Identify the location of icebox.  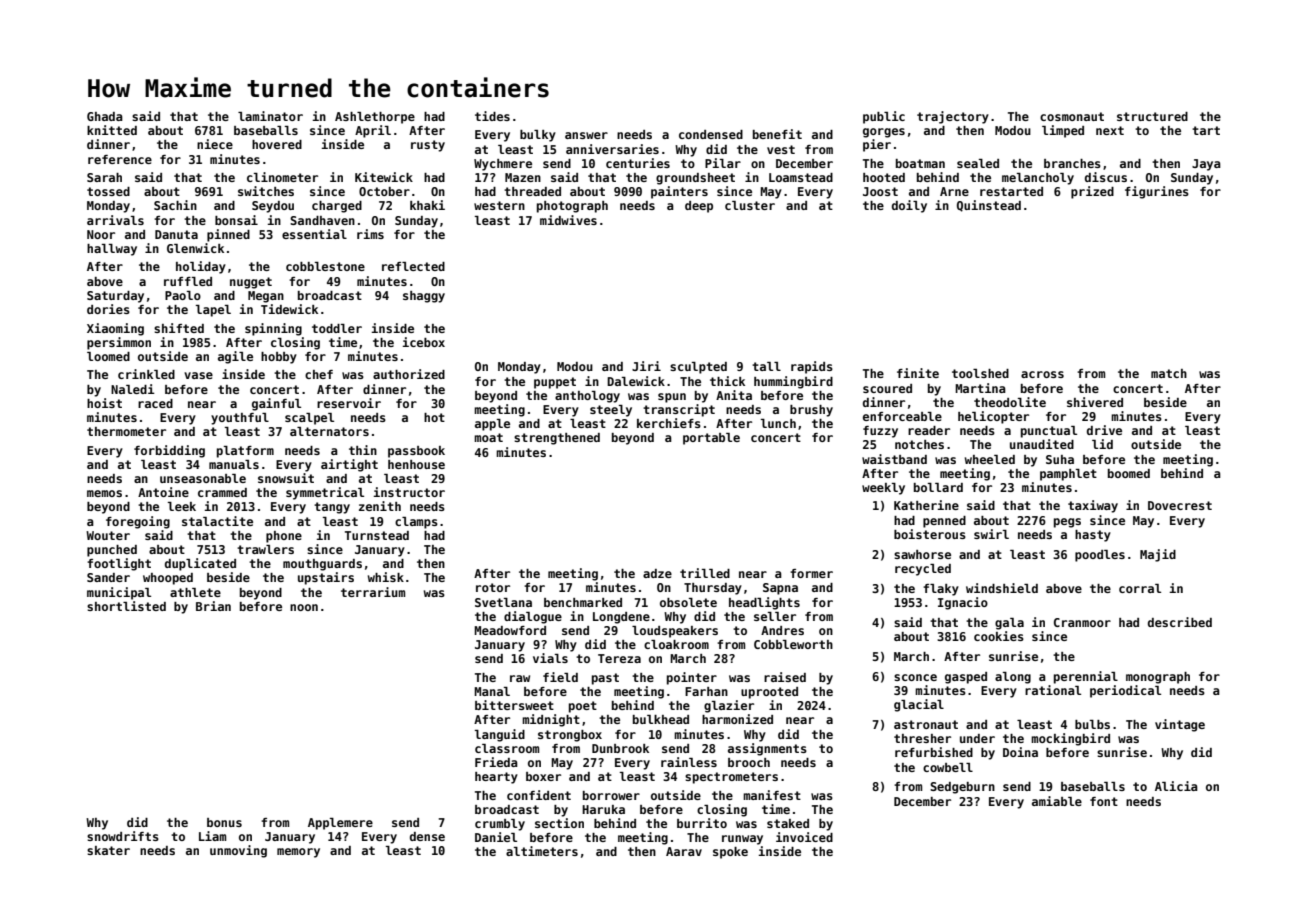
(423, 342).
